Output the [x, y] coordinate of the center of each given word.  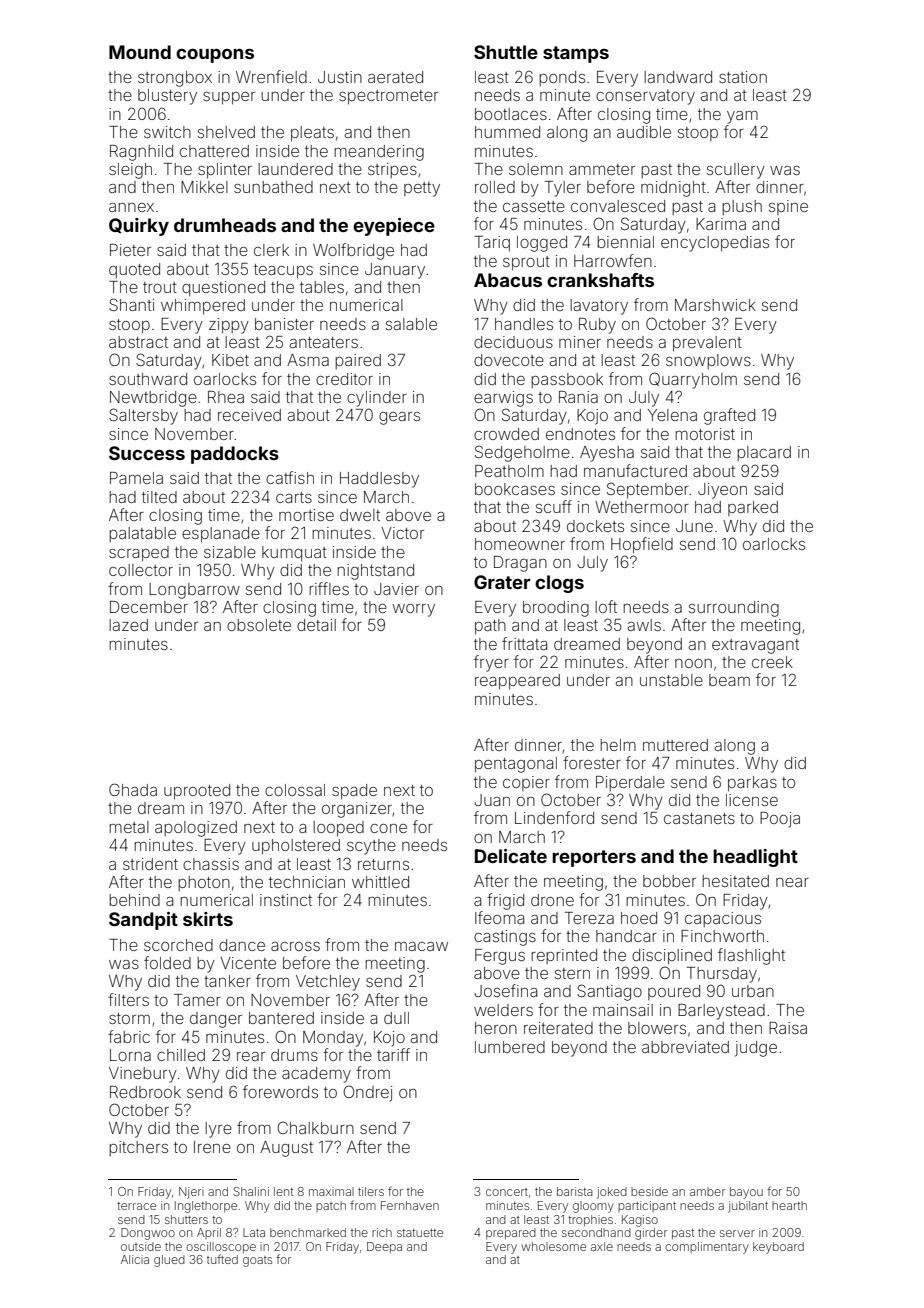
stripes [392, 170]
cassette [534, 206]
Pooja [780, 820]
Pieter [130, 250]
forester [592, 762]
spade [354, 792]
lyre [218, 1130]
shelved [226, 132]
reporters [594, 858]
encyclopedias [715, 244]
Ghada [133, 789]
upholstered [296, 847]
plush [742, 207]
